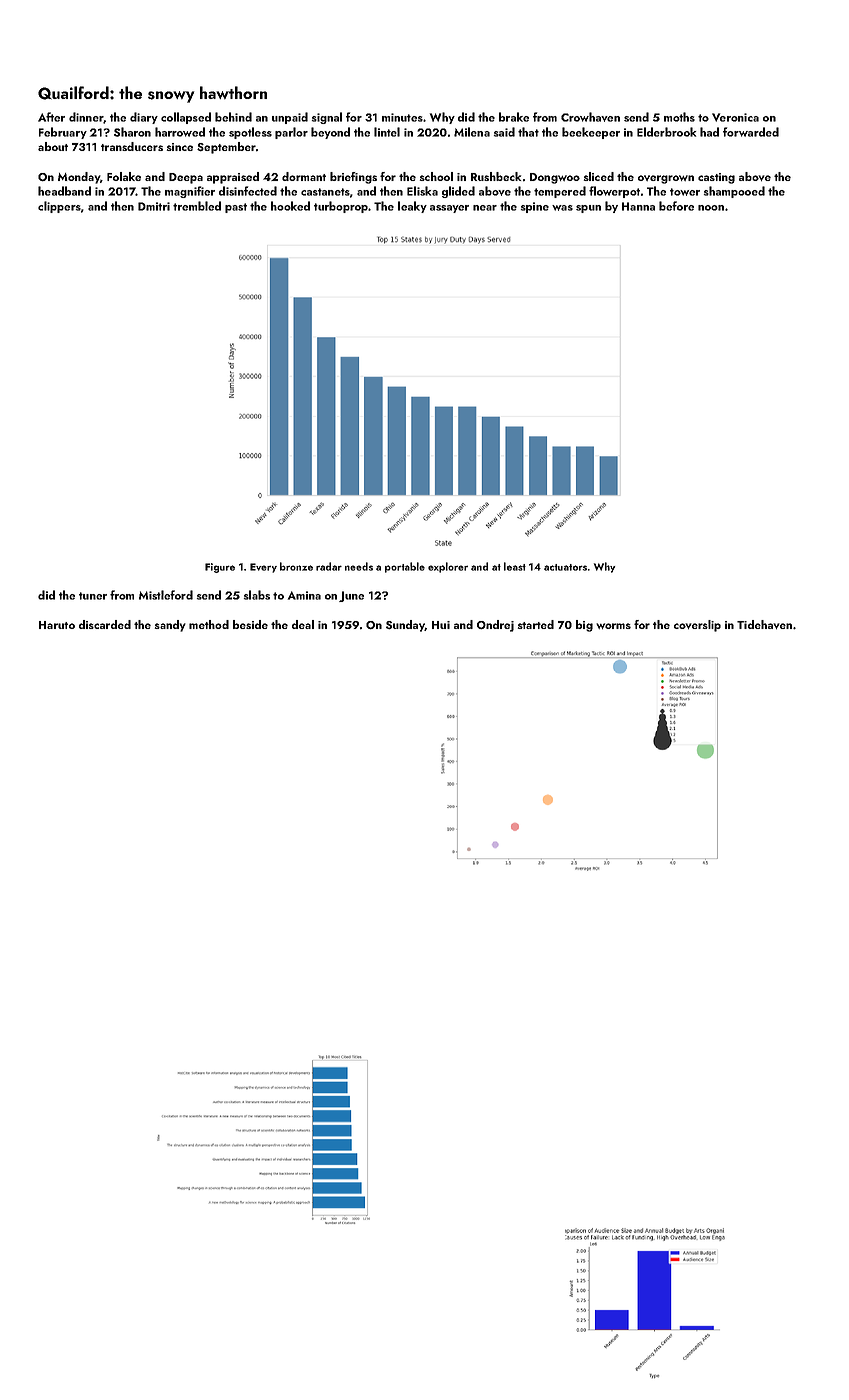  Describe the element at coordinates (412, 207) in the page. I see `leaky` at that location.
